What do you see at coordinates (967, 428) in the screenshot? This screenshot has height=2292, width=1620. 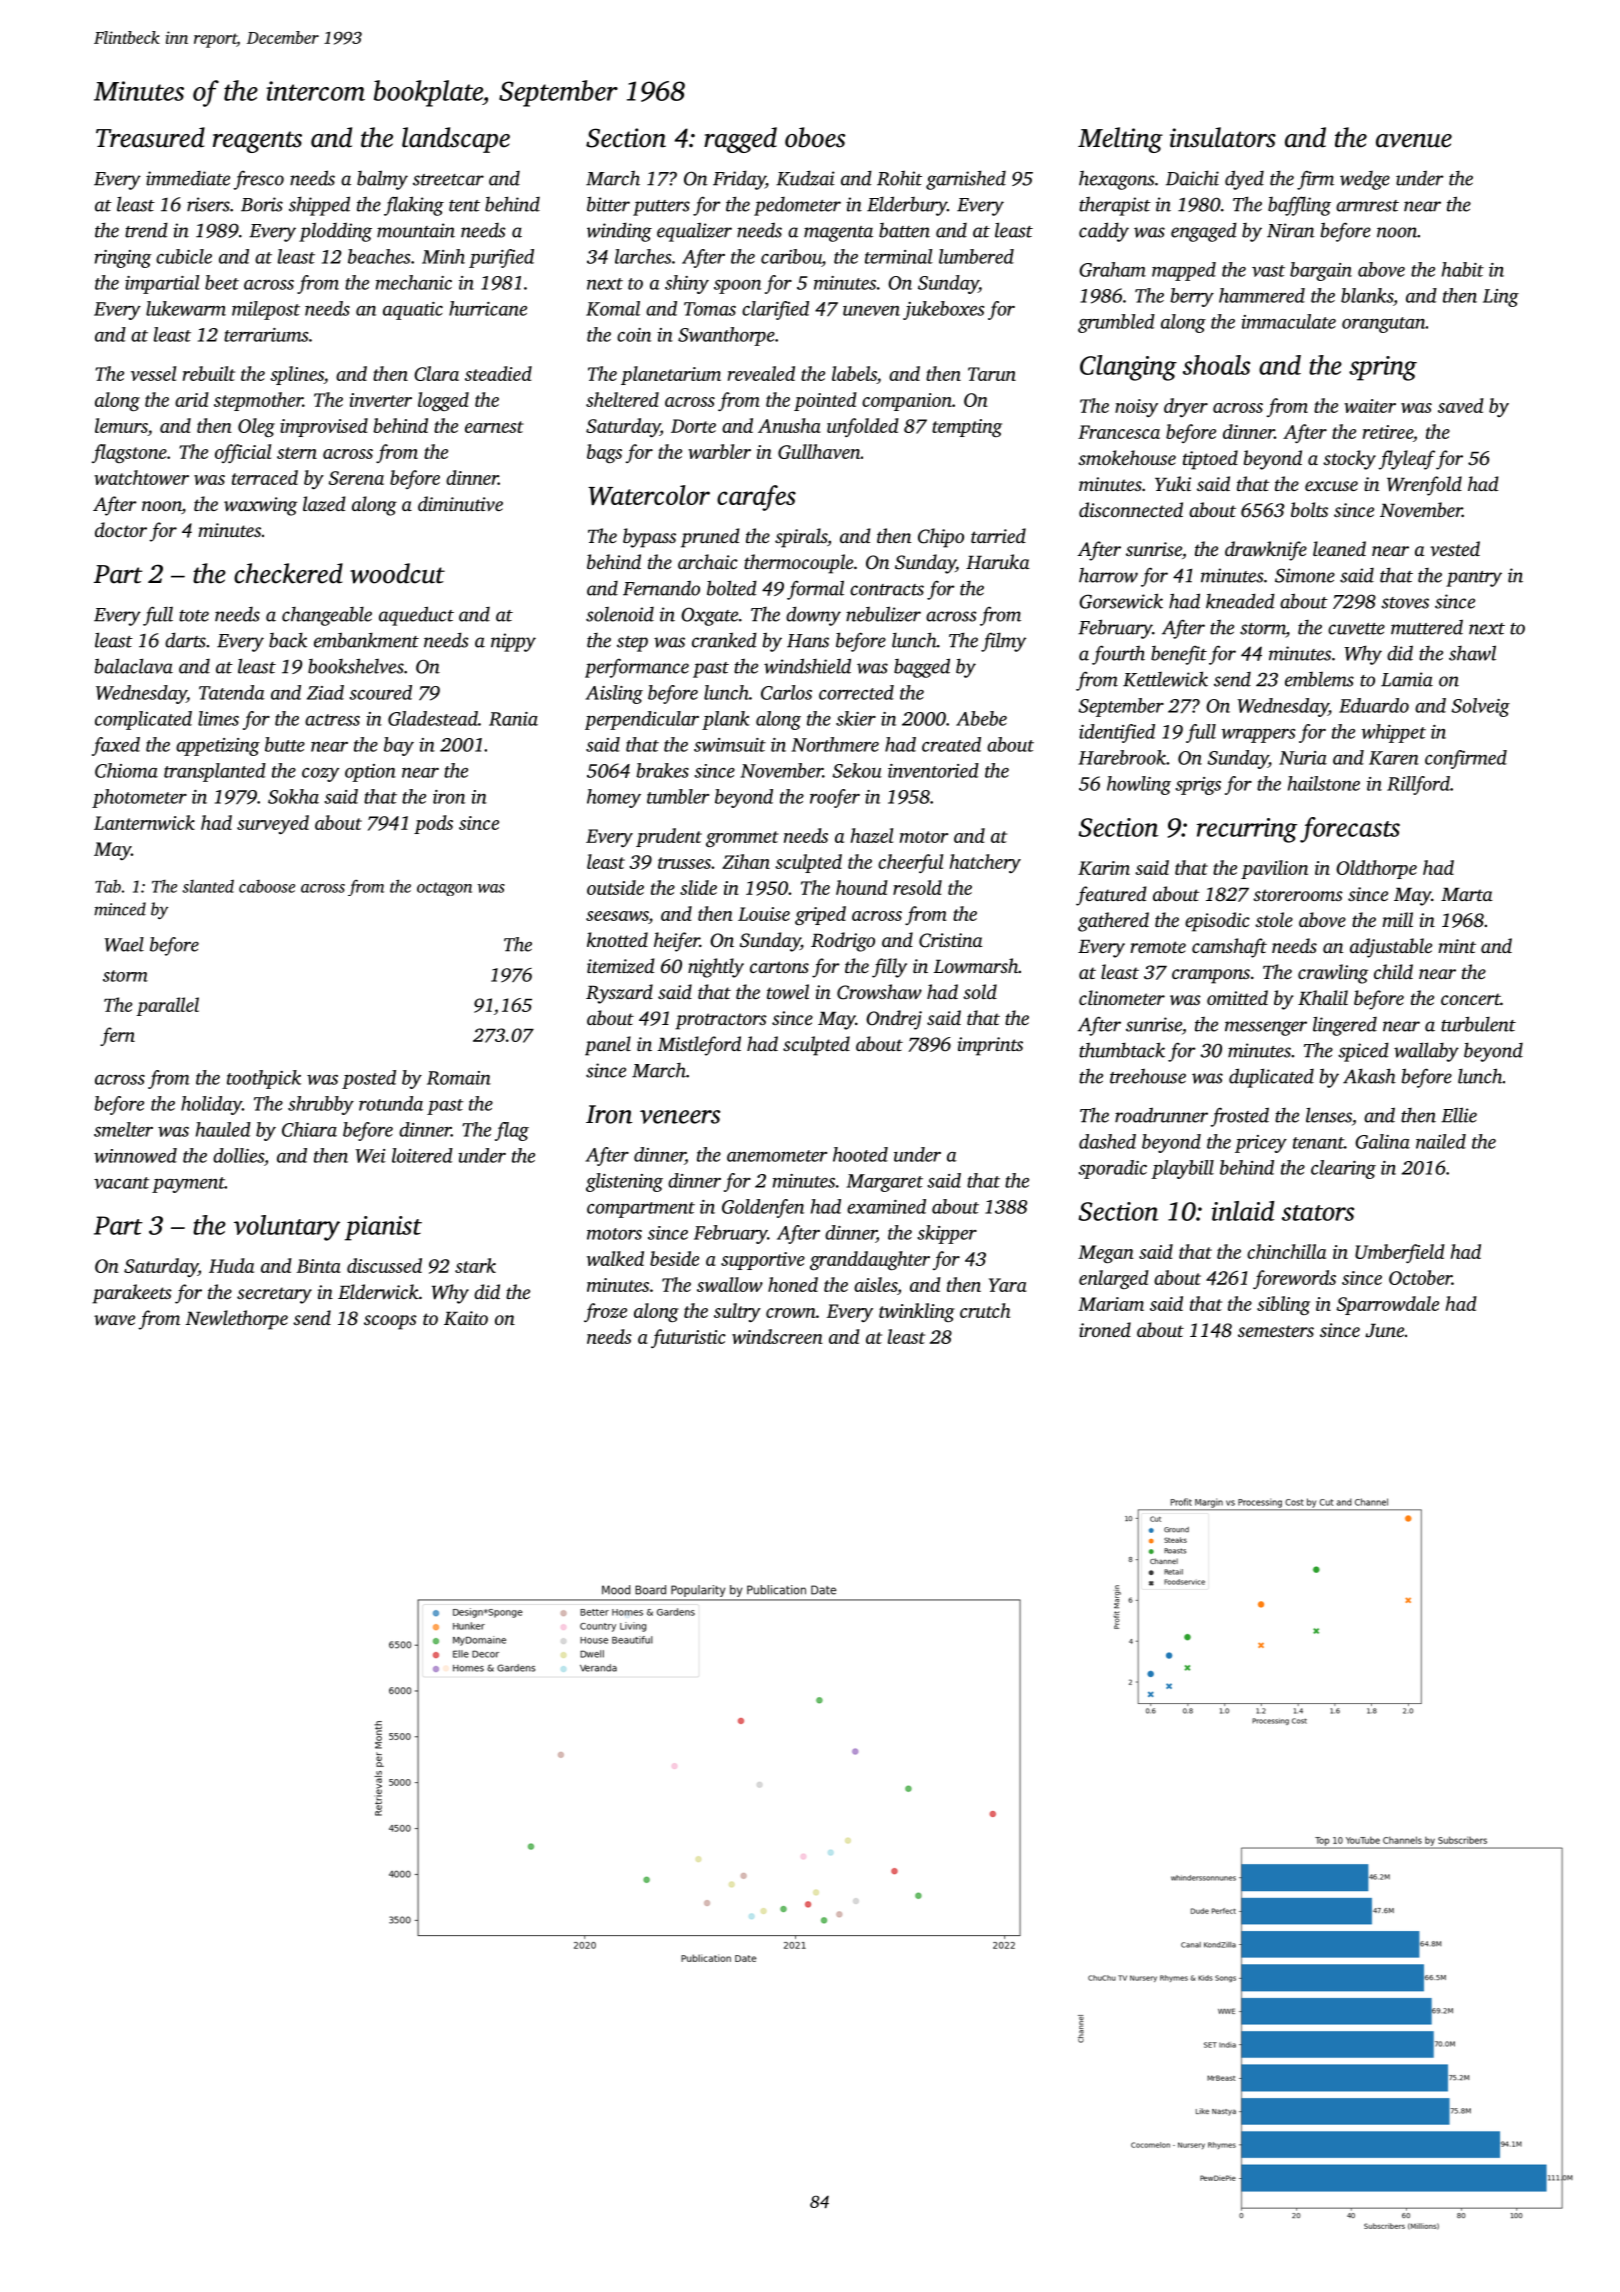 I see `tempting` at bounding box center [967, 428].
